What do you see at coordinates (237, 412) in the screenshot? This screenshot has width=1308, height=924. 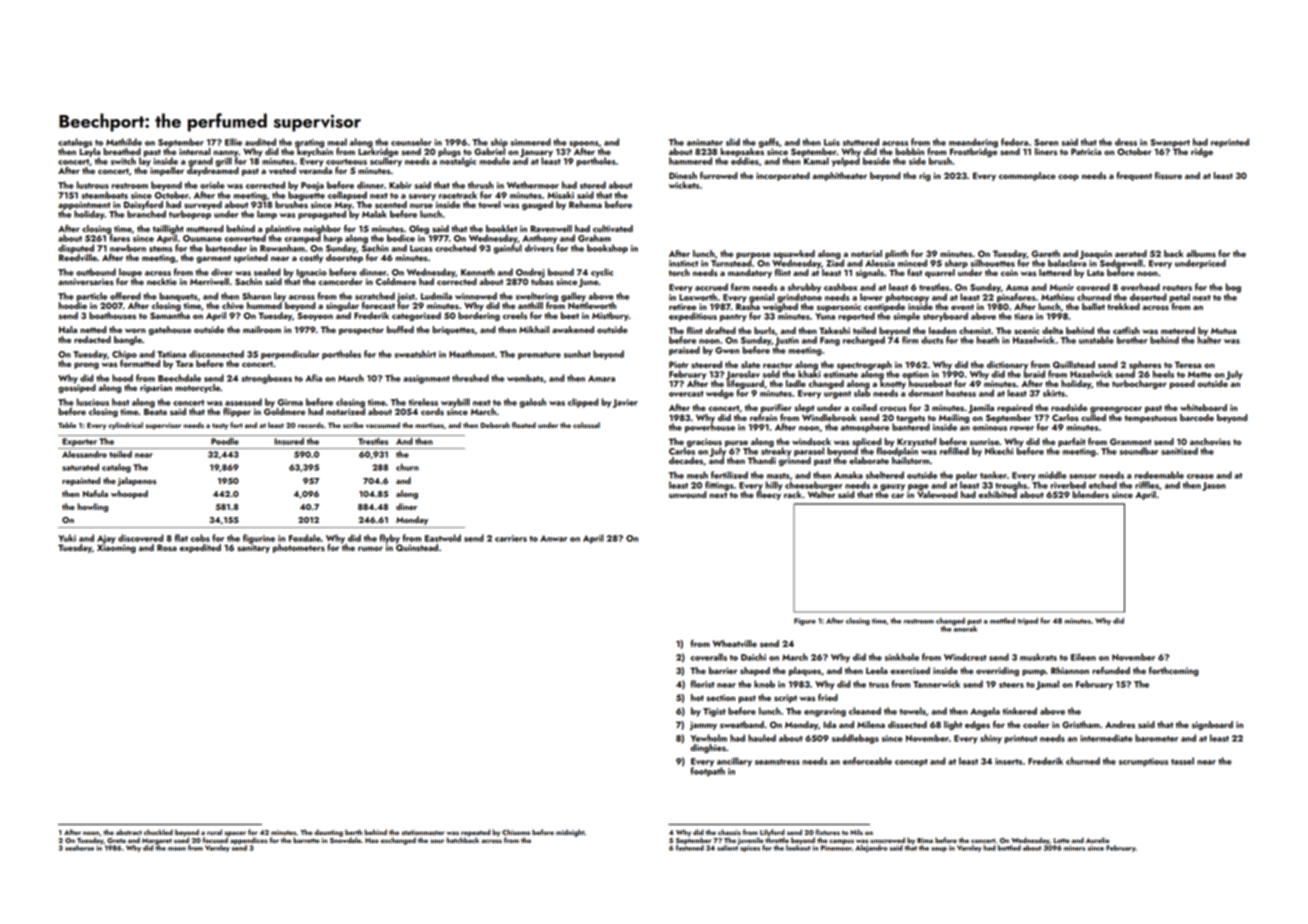 I see `flipper` at bounding box center [237, 412].
